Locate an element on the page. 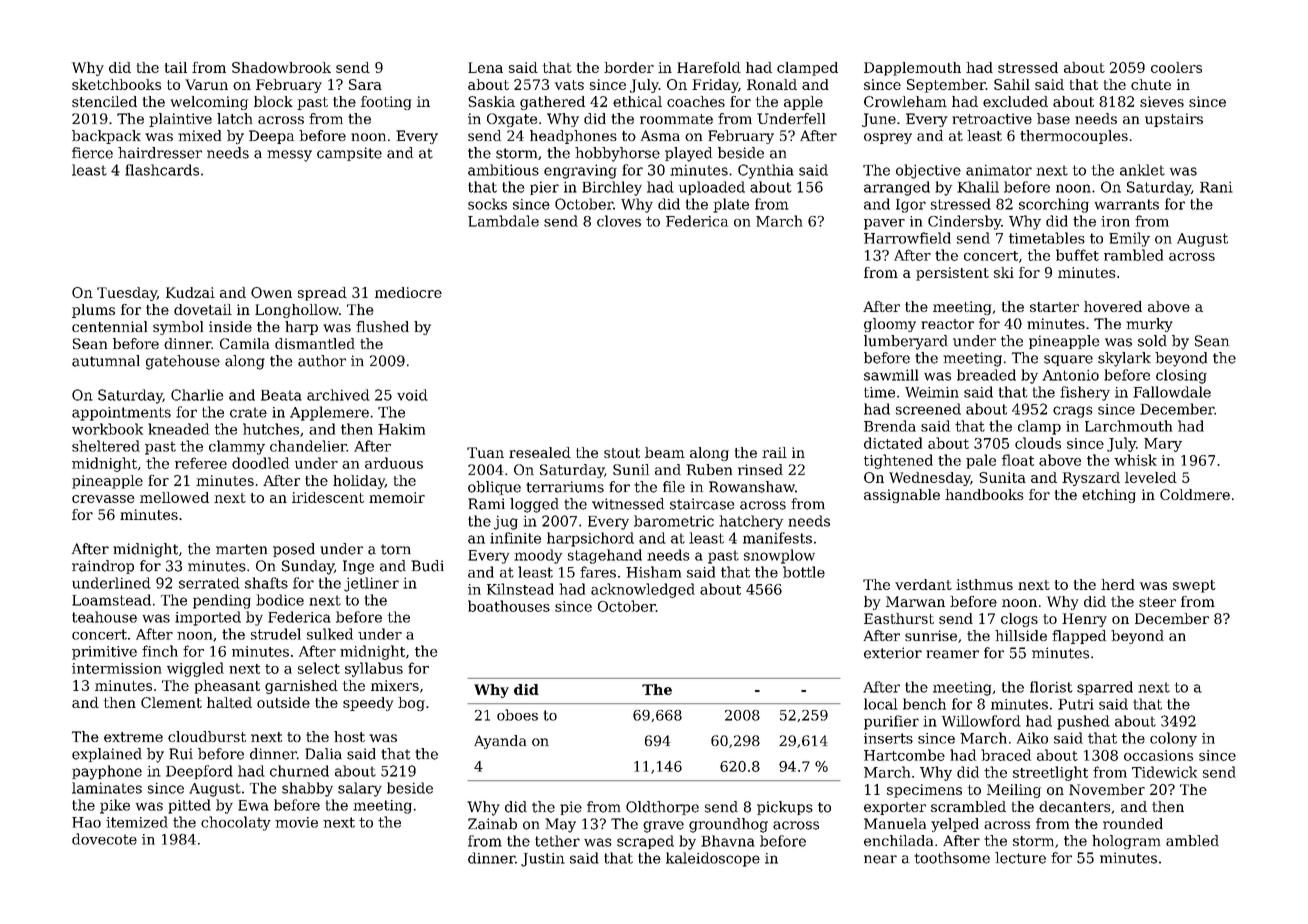 The width and height of the document is (1308, 924). Kudzai is located at coordinates (190, 292).
